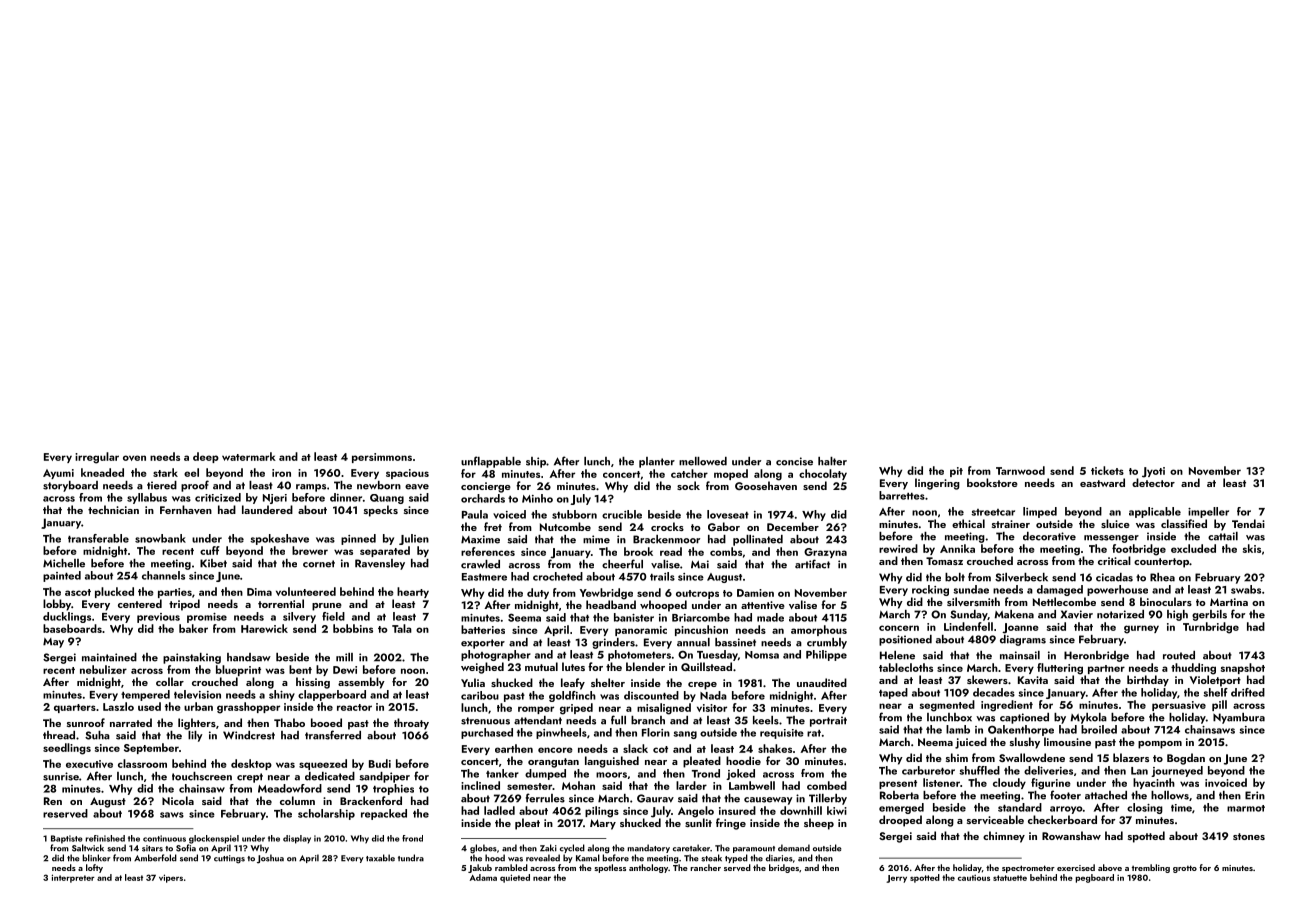  What do you see at coordinates (728, 514) in the image?
I see `loveseat` at bounding box center [728, 514].
